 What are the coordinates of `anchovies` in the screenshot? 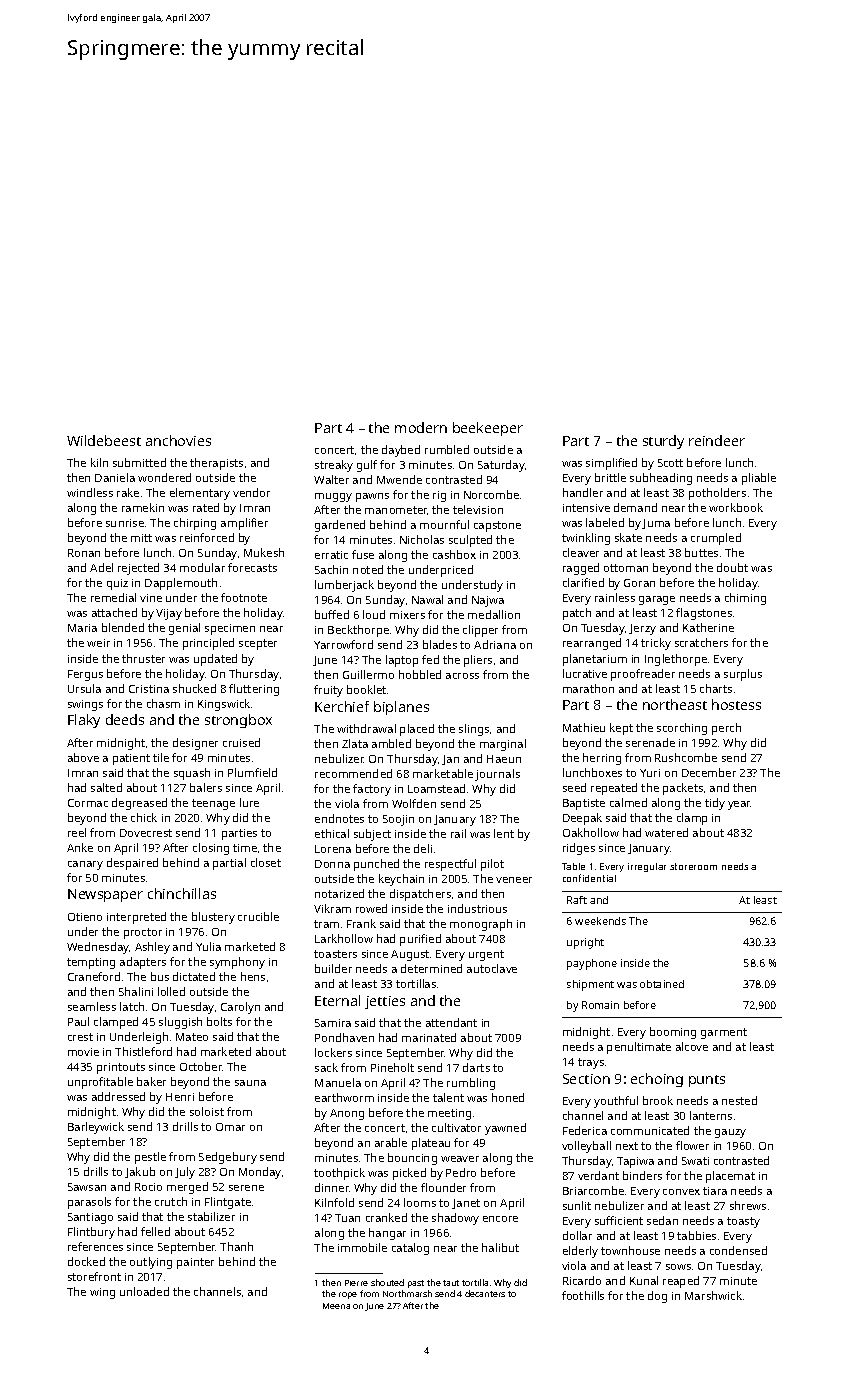 It's located at (178, 440).
